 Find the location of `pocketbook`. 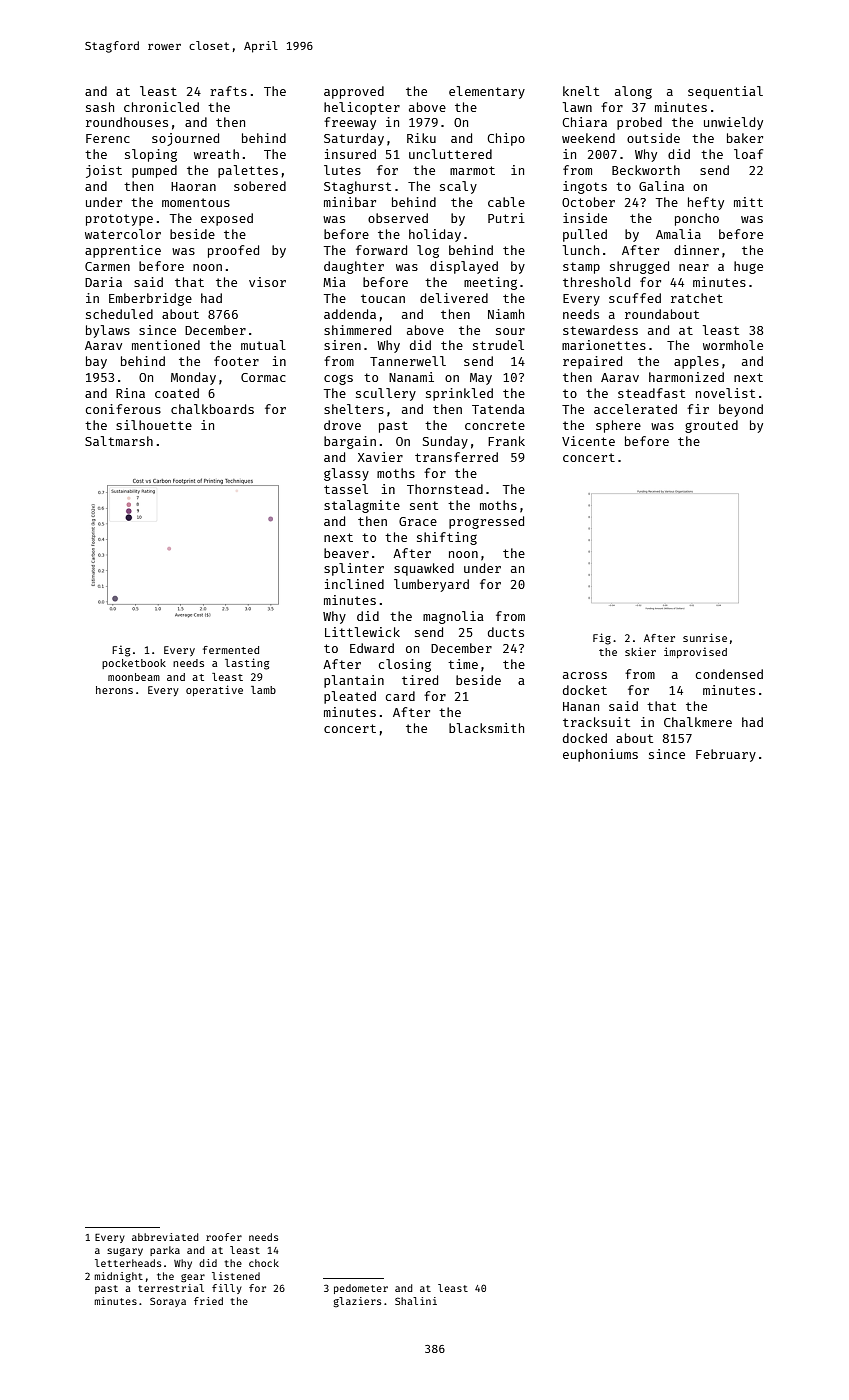

pocketbook is located at coordinates (134, 664).
